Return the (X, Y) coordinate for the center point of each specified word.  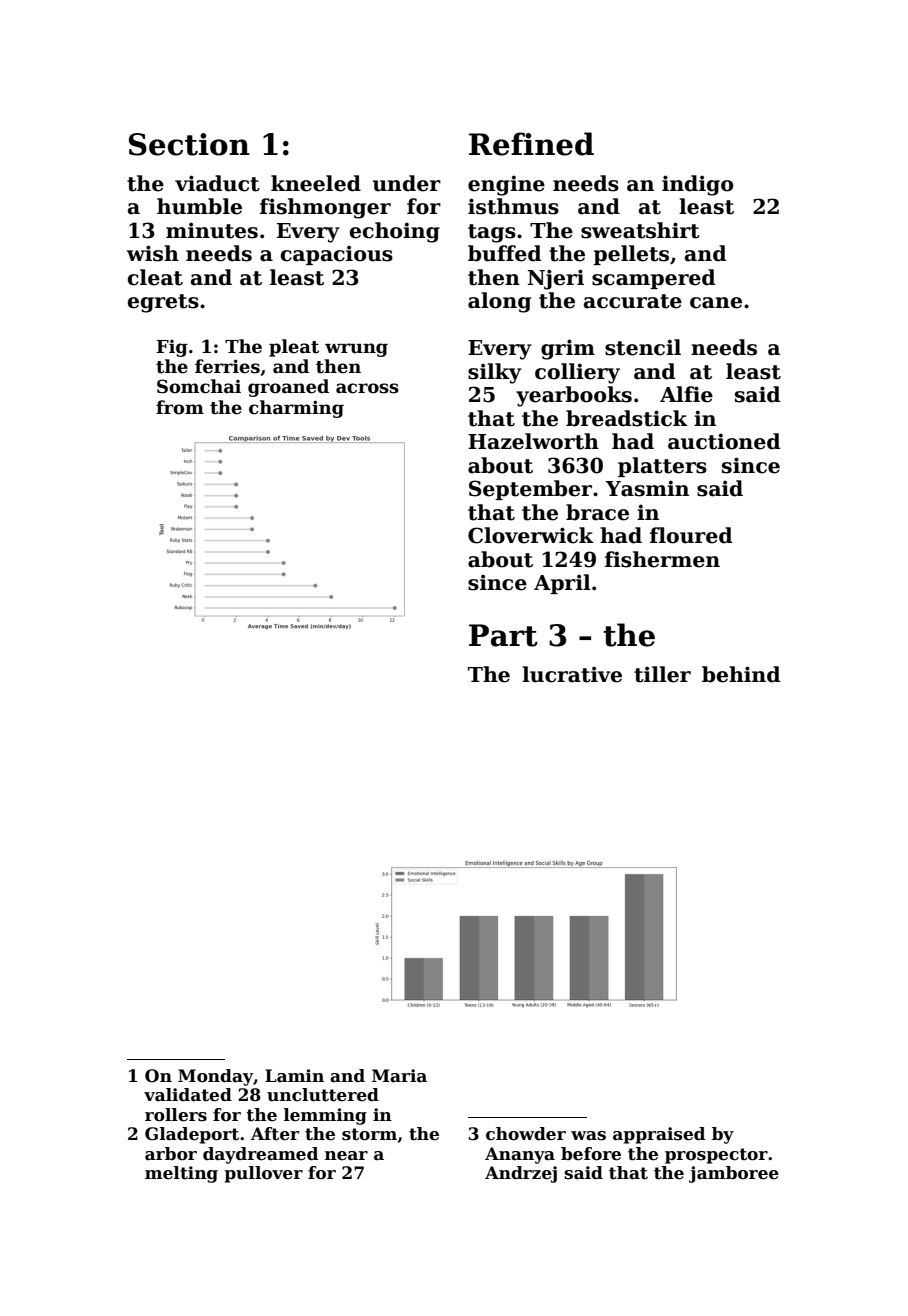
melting (181, 1174)
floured (691, 535)
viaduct (217, 183)
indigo (697, 185)
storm (369, 1134)
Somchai (199, 386)
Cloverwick (531, 535)
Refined (531, 144)
